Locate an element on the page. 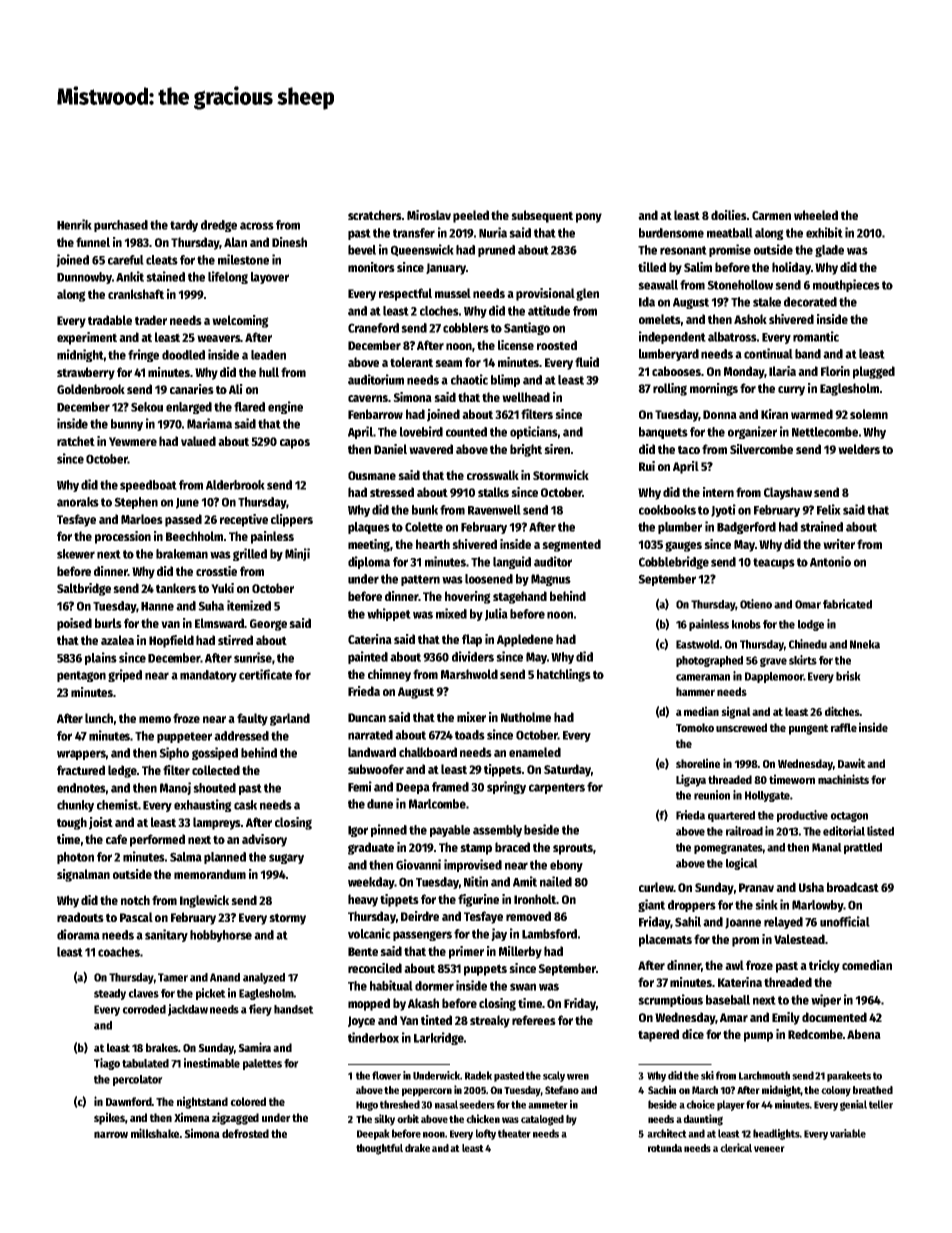  hatchlings is located at coordinates (564, 675).
